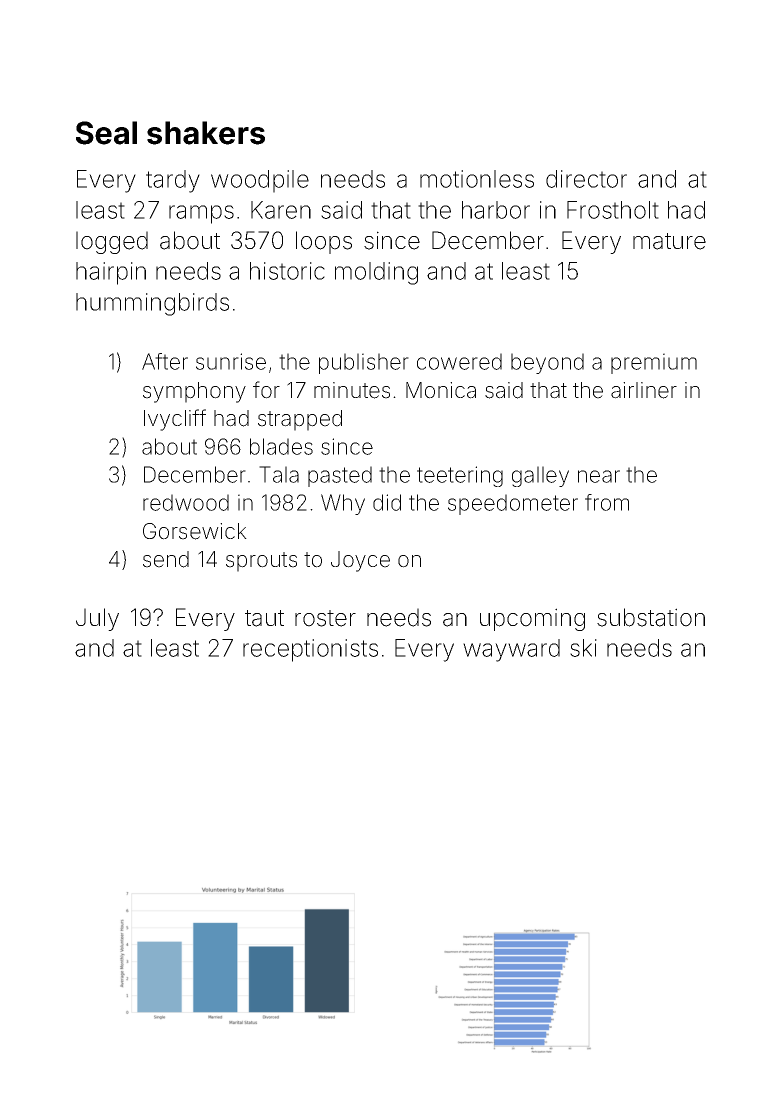  I want to click on director, so click(586, 179).
